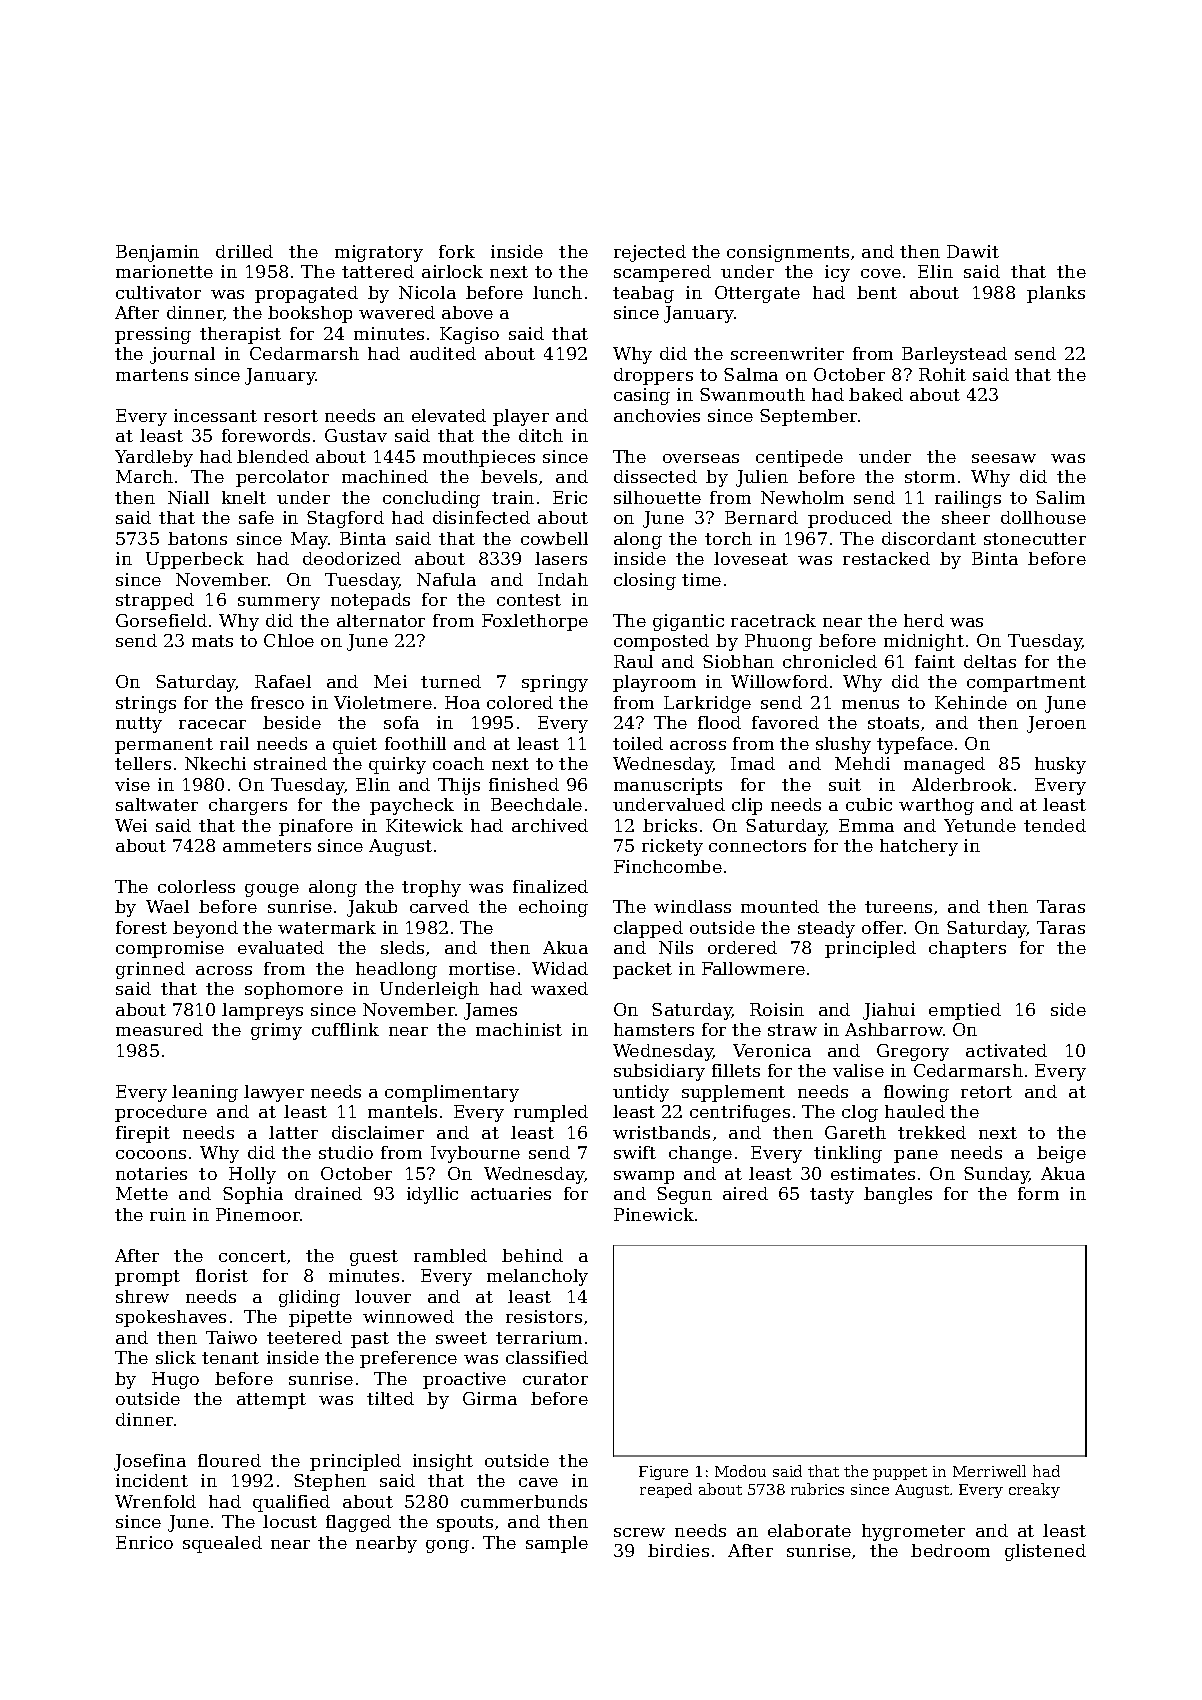  I want to click on Enrico, so click(144, 1542).
